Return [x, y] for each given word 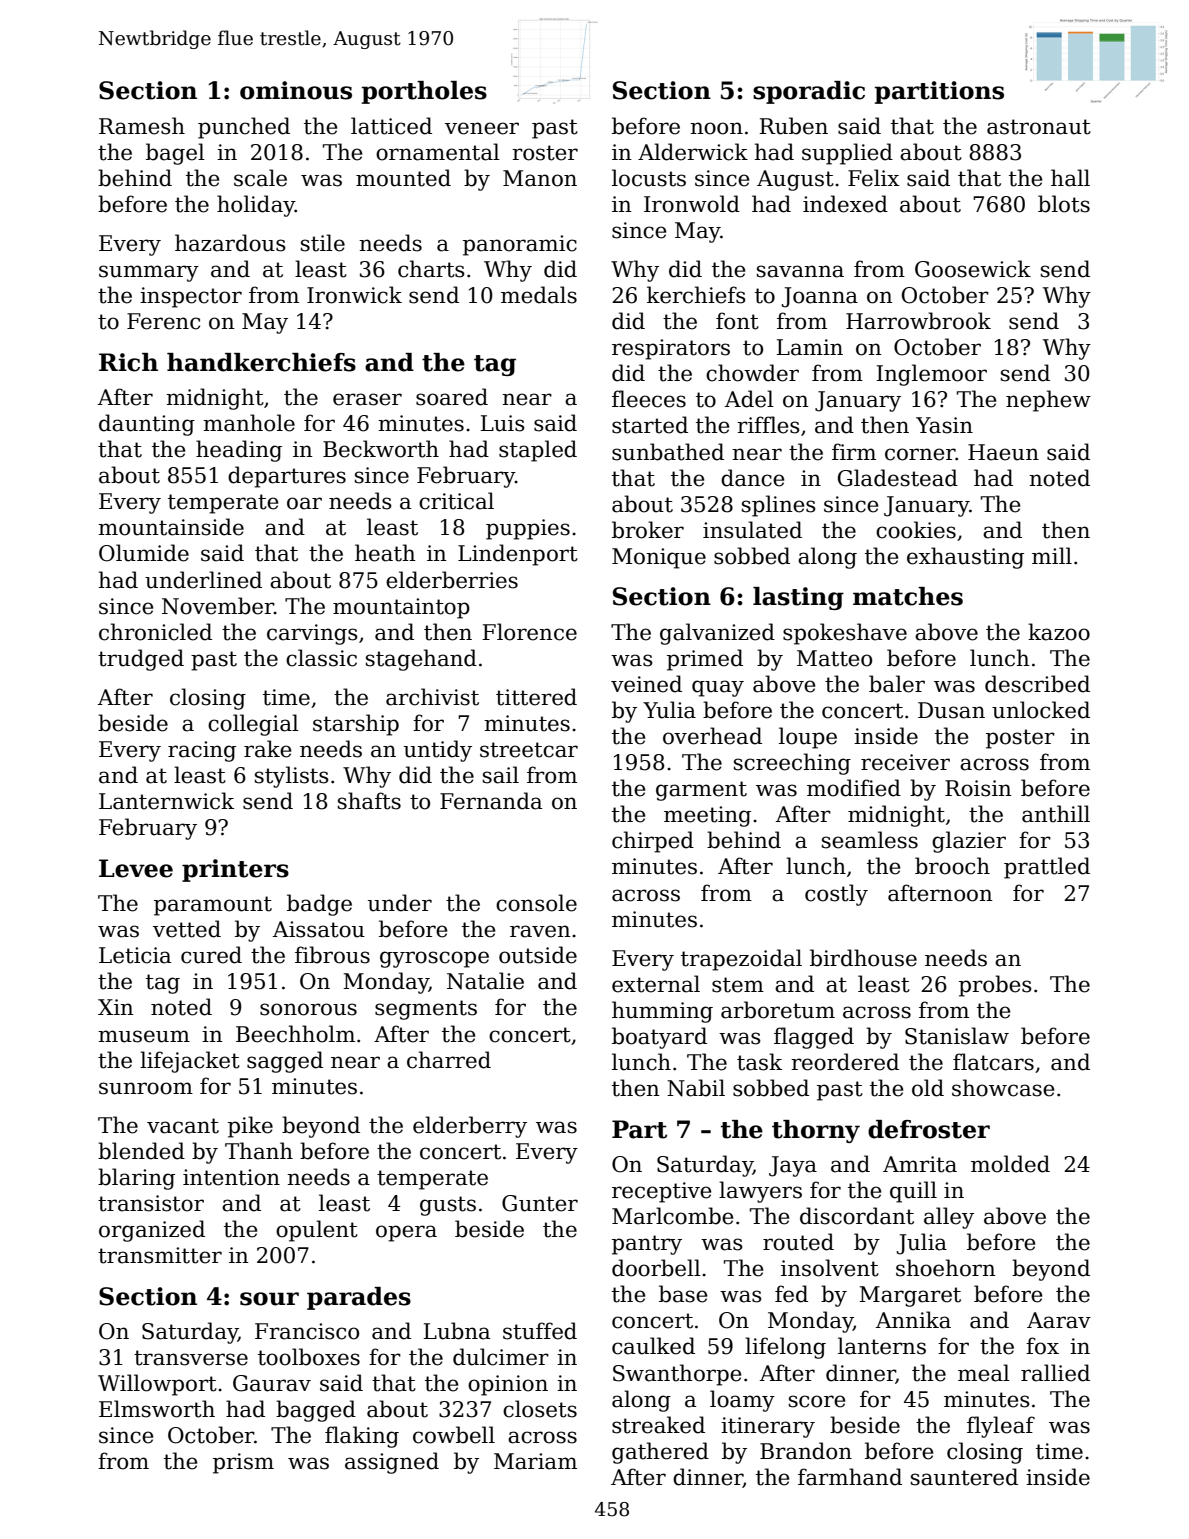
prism [243, 1463]
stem [738, 985]
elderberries [452, 580]
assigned [392, 1463]
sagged [285, 1062]
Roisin [978, 788]
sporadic [809, 92]
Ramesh [142, 126]
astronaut [1039, 127]
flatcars [993, 1062]
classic [321, 658]
